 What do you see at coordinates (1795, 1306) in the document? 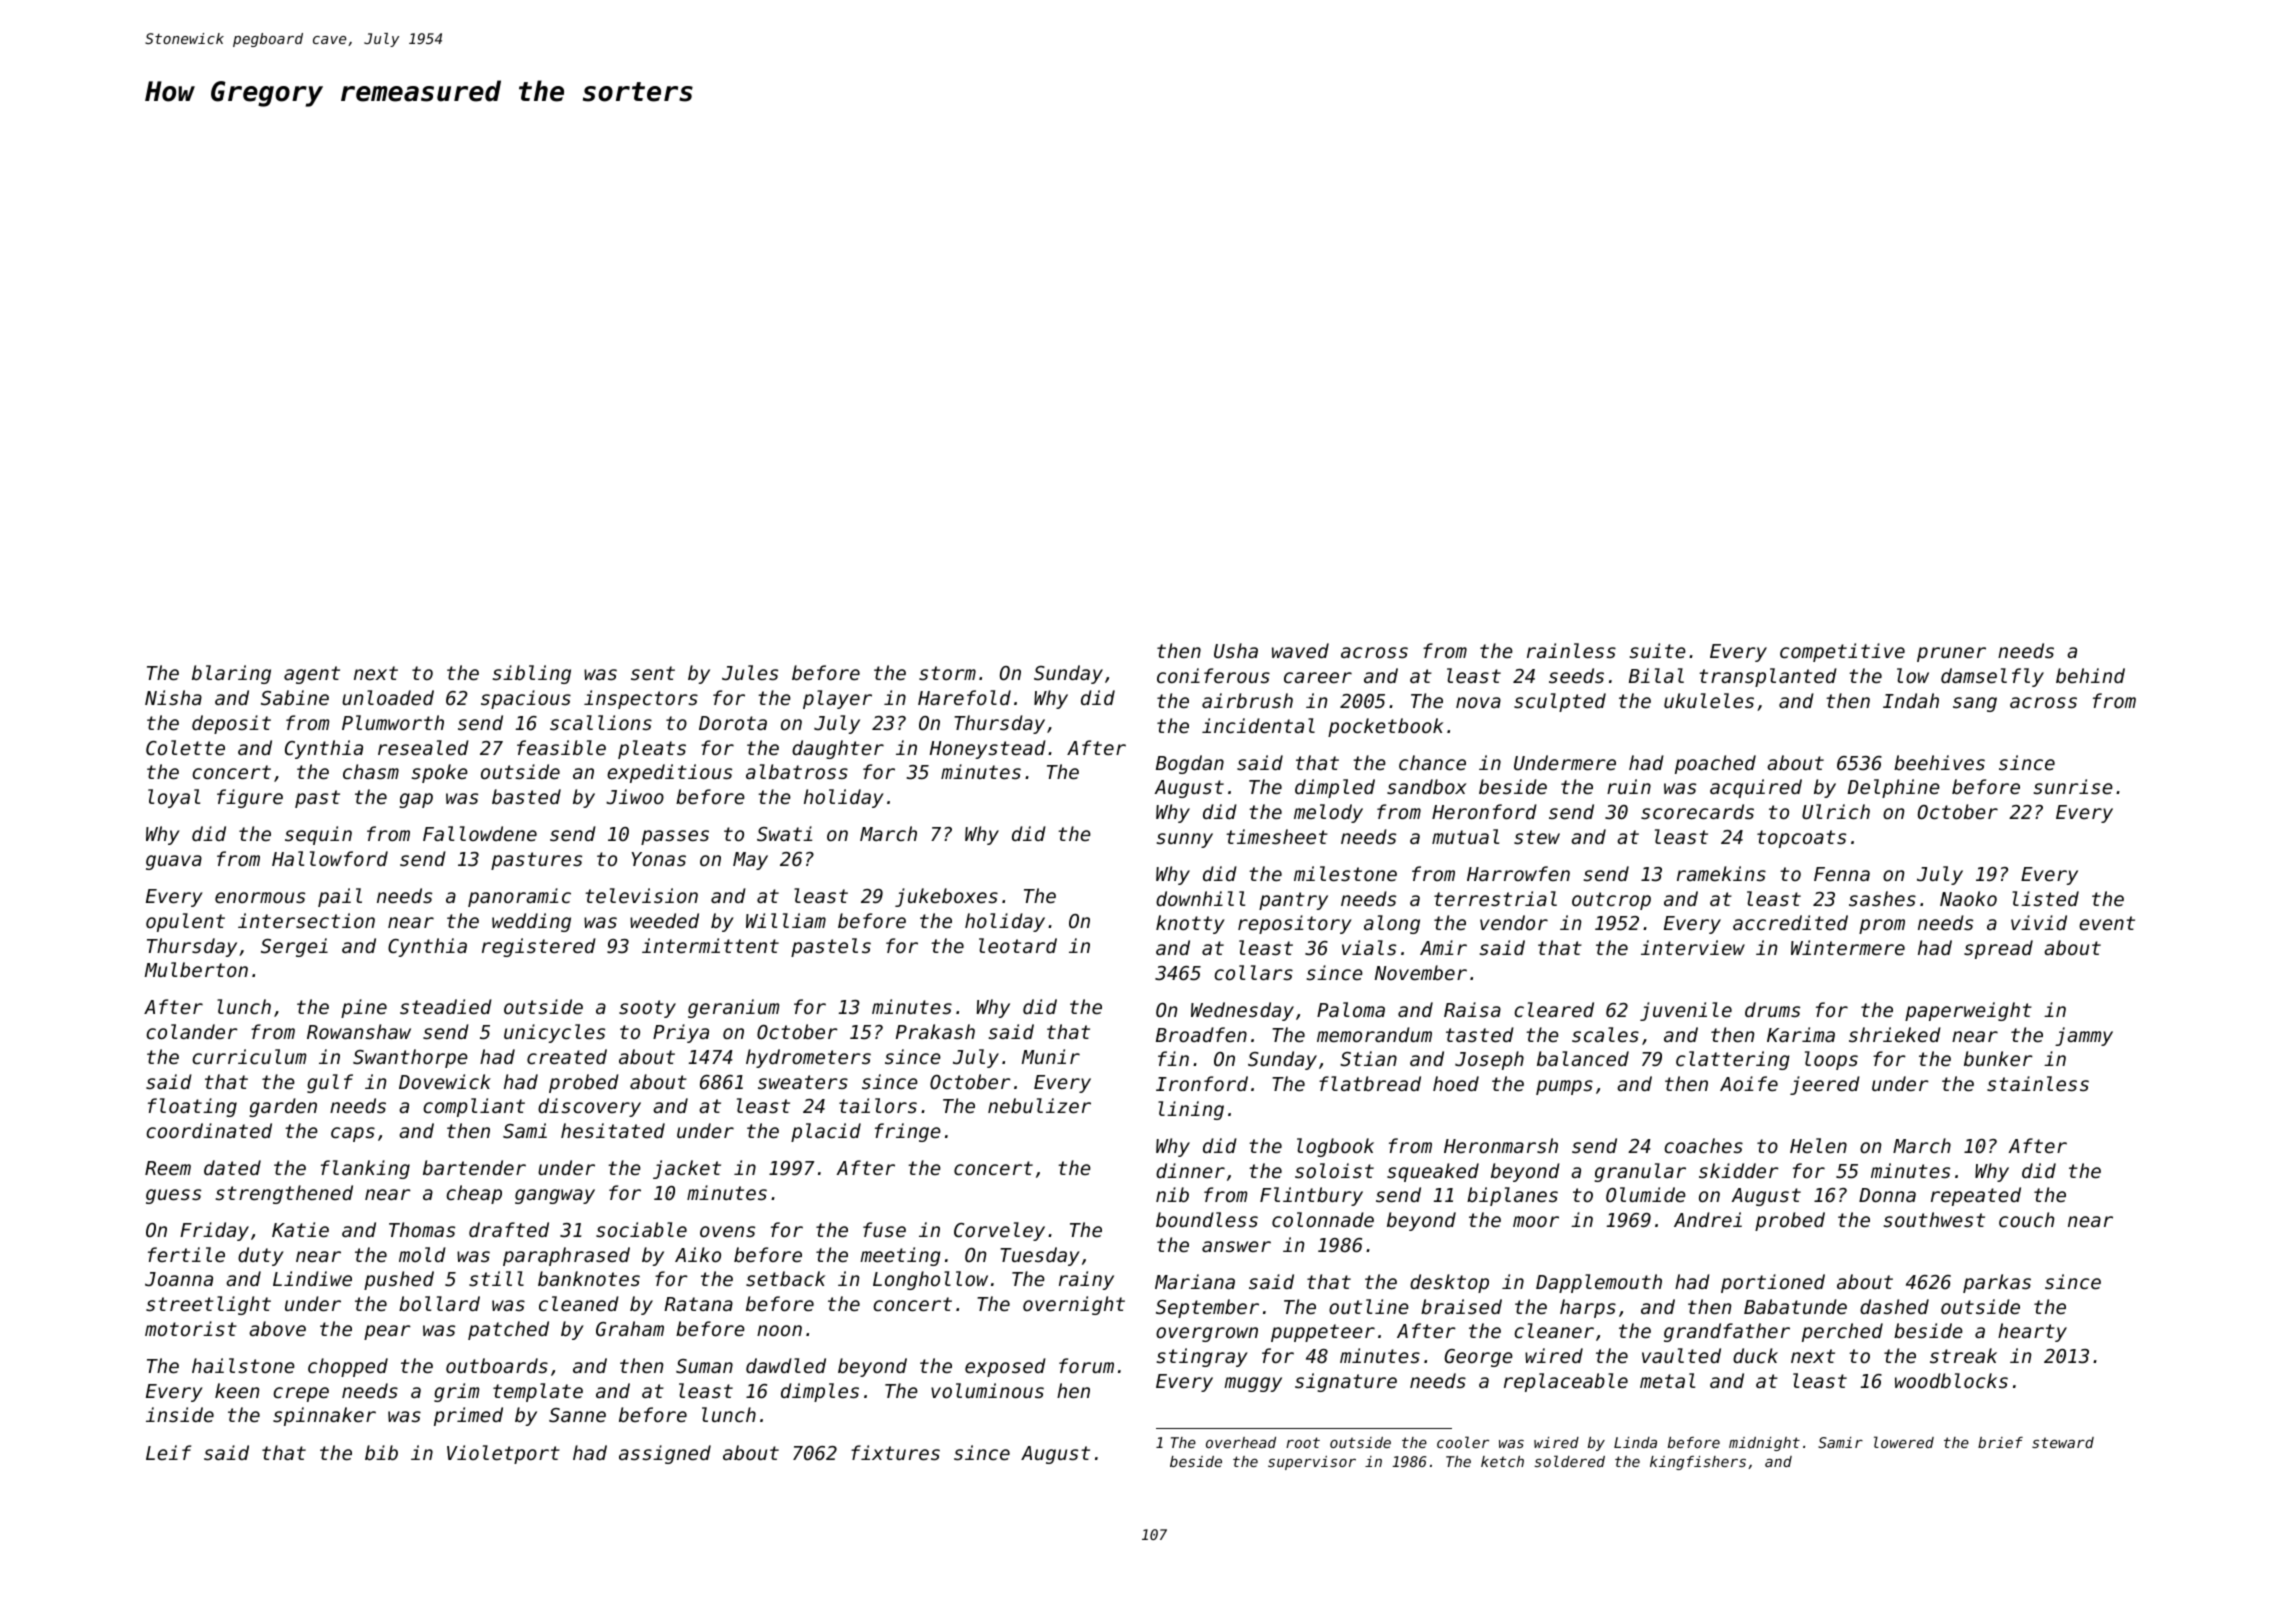
I see `Babatunde` at bounding box center [1795, 1306].
